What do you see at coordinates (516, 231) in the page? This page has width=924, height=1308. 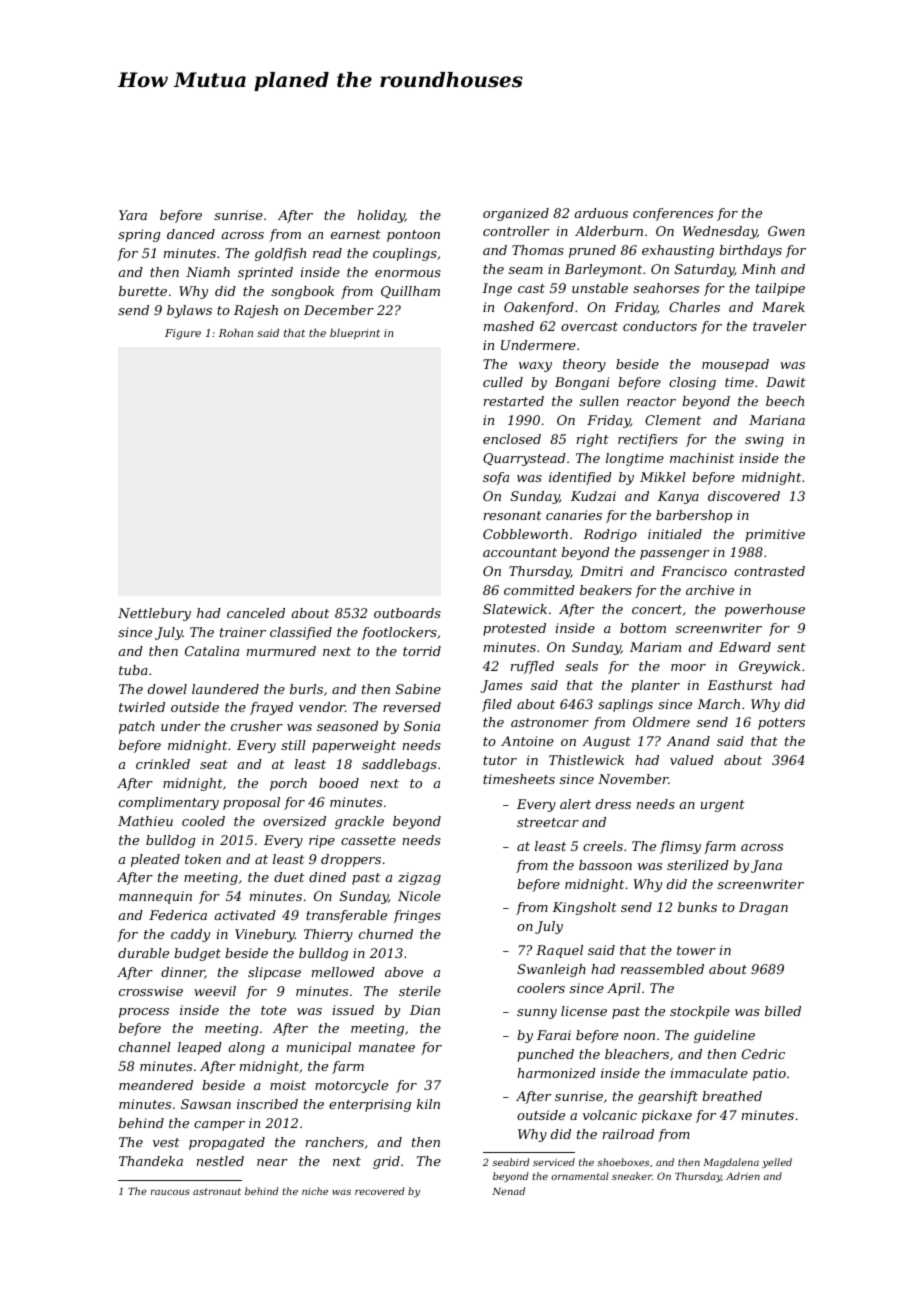 I see `controller` at bounding box center [516, 231].
